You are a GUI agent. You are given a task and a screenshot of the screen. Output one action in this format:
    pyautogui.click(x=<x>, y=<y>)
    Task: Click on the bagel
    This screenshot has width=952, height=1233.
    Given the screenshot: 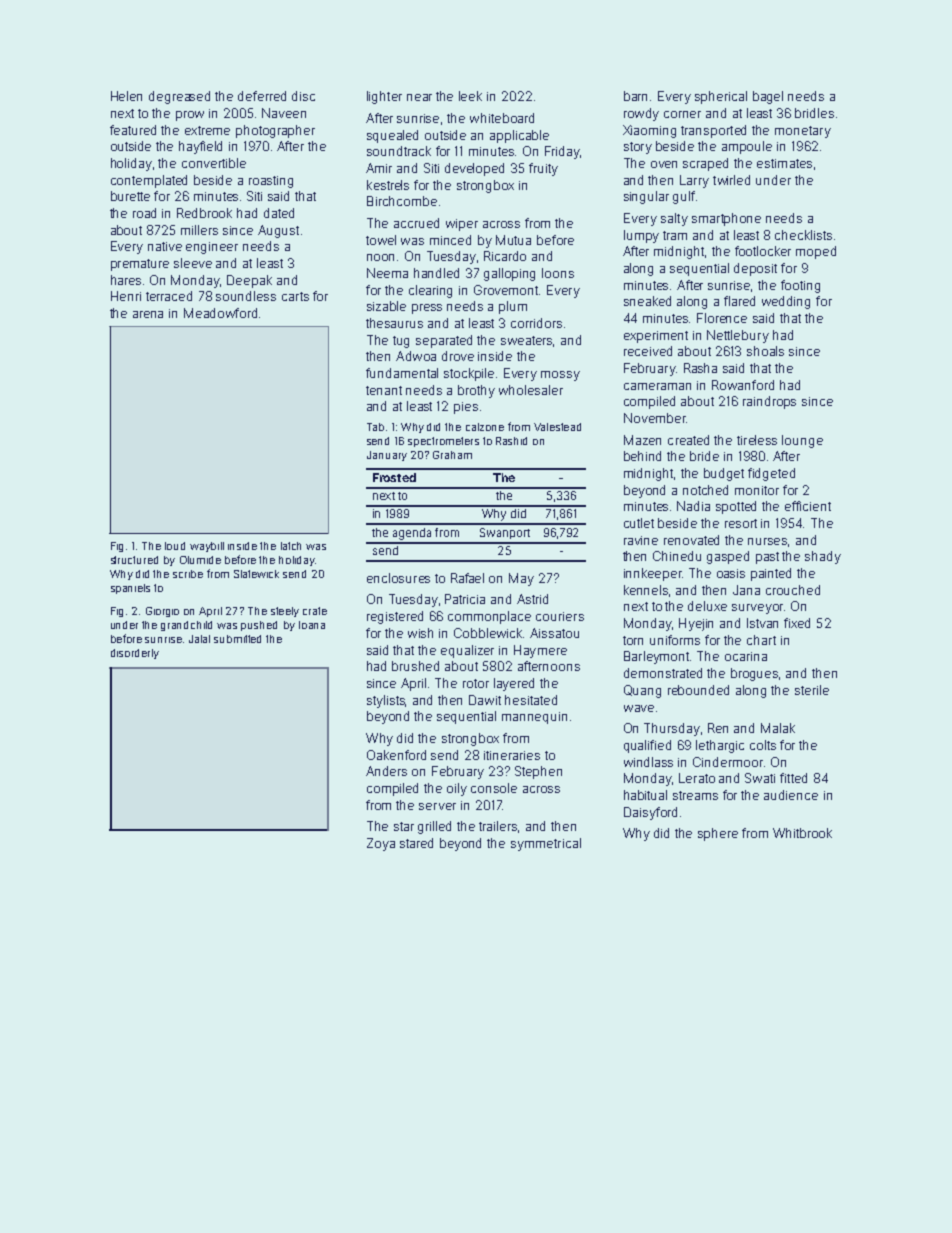 What is the action you would take?
    pyautogui.click(x=768, y=97)
